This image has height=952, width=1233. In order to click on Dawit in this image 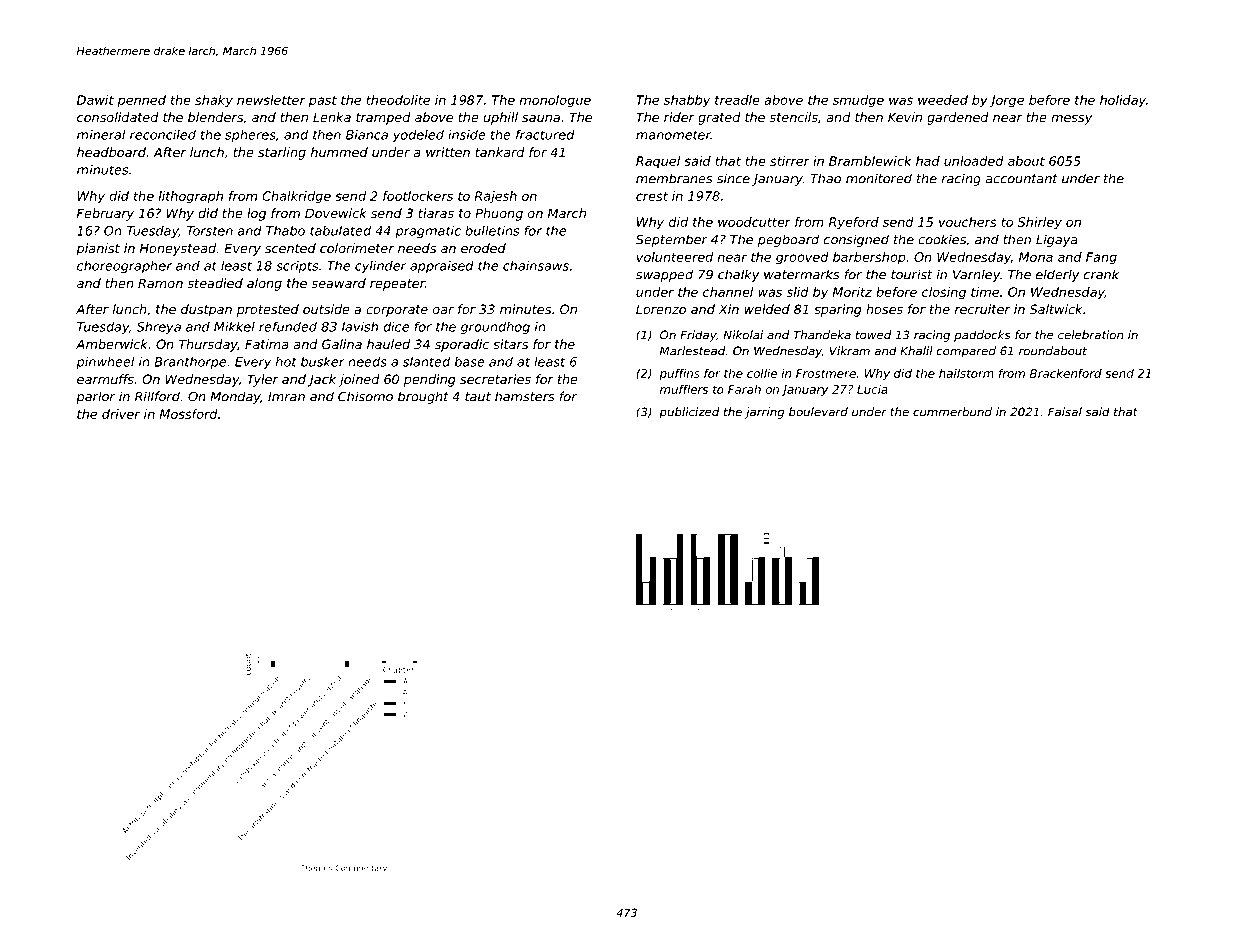, I will do `click(95, 100)`.
